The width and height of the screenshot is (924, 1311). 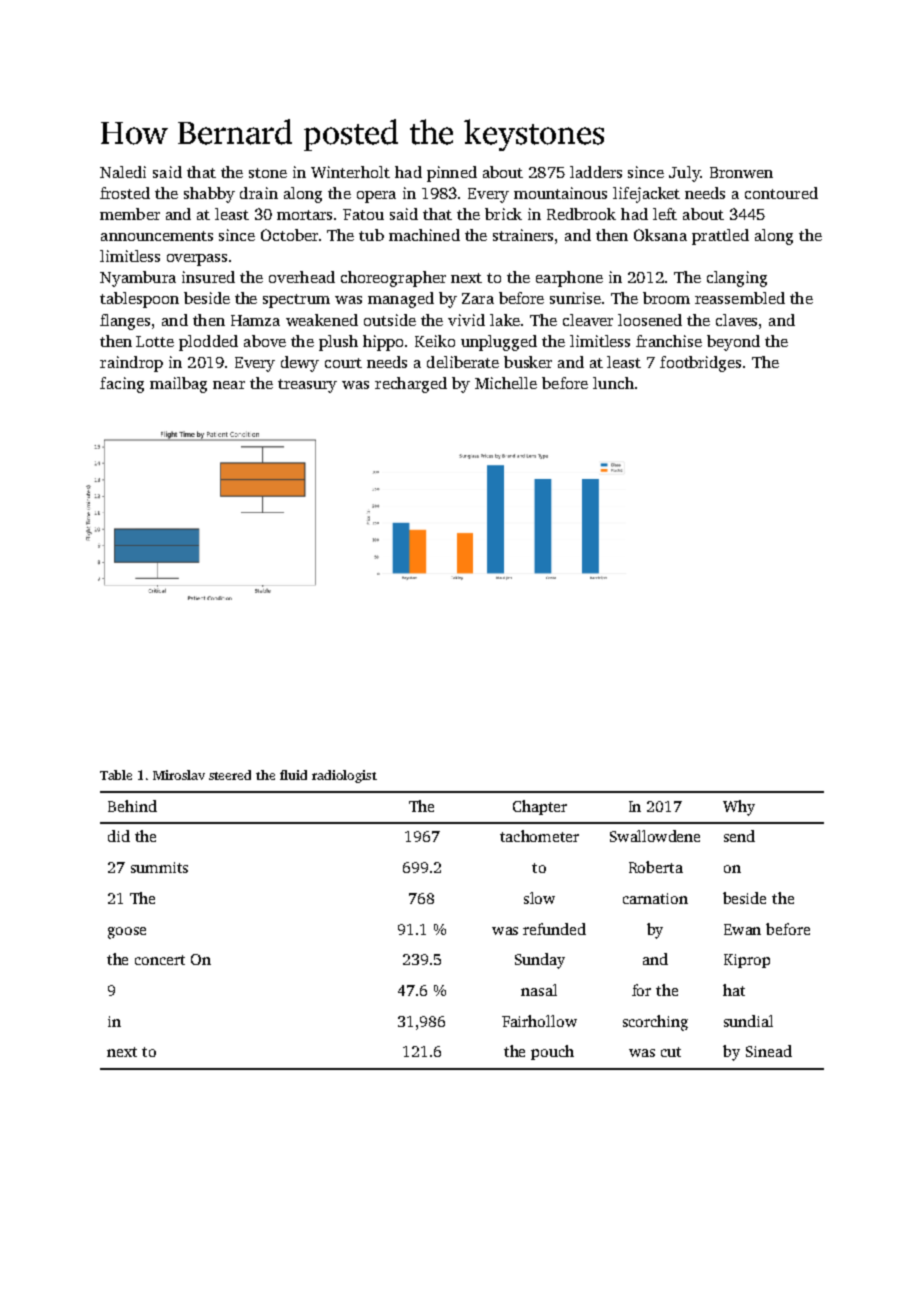 What do you see at coordinates (739, 808) in the screenshot?
I see `Why` at bounding box center [739, 808].
